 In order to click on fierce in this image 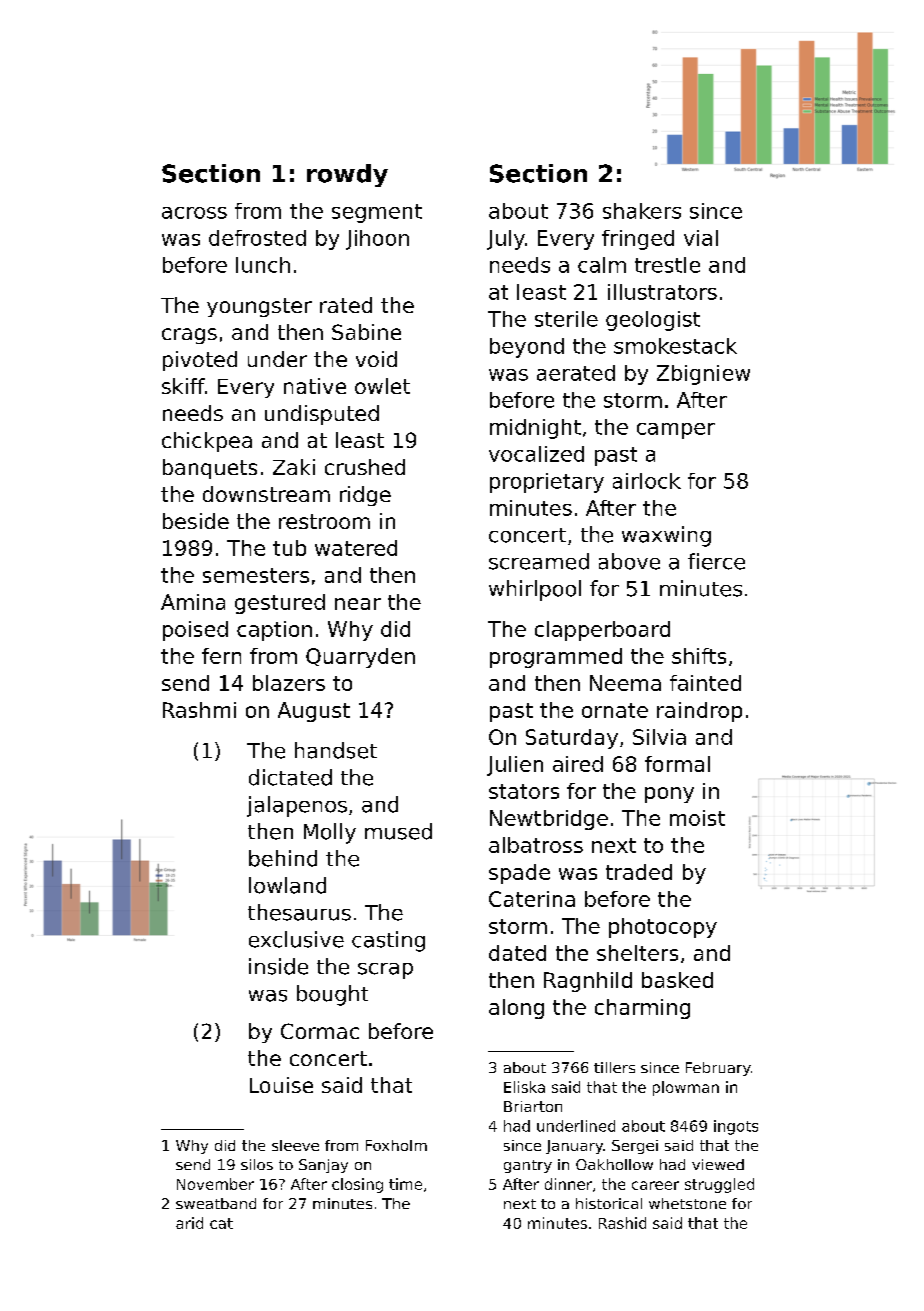, I will do `click(716, 561)`.
